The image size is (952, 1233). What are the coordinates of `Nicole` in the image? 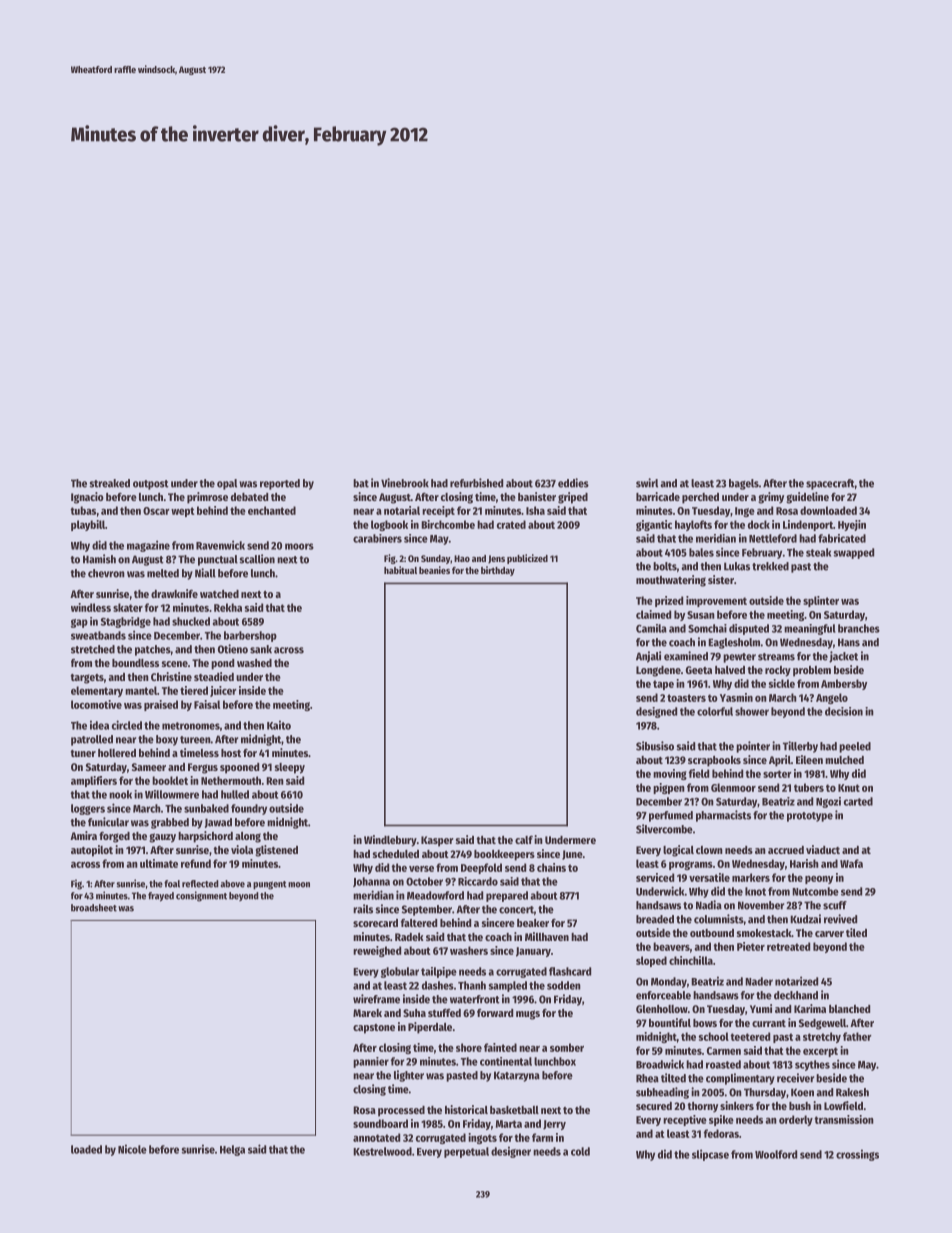 It's located at (132, 1149).
